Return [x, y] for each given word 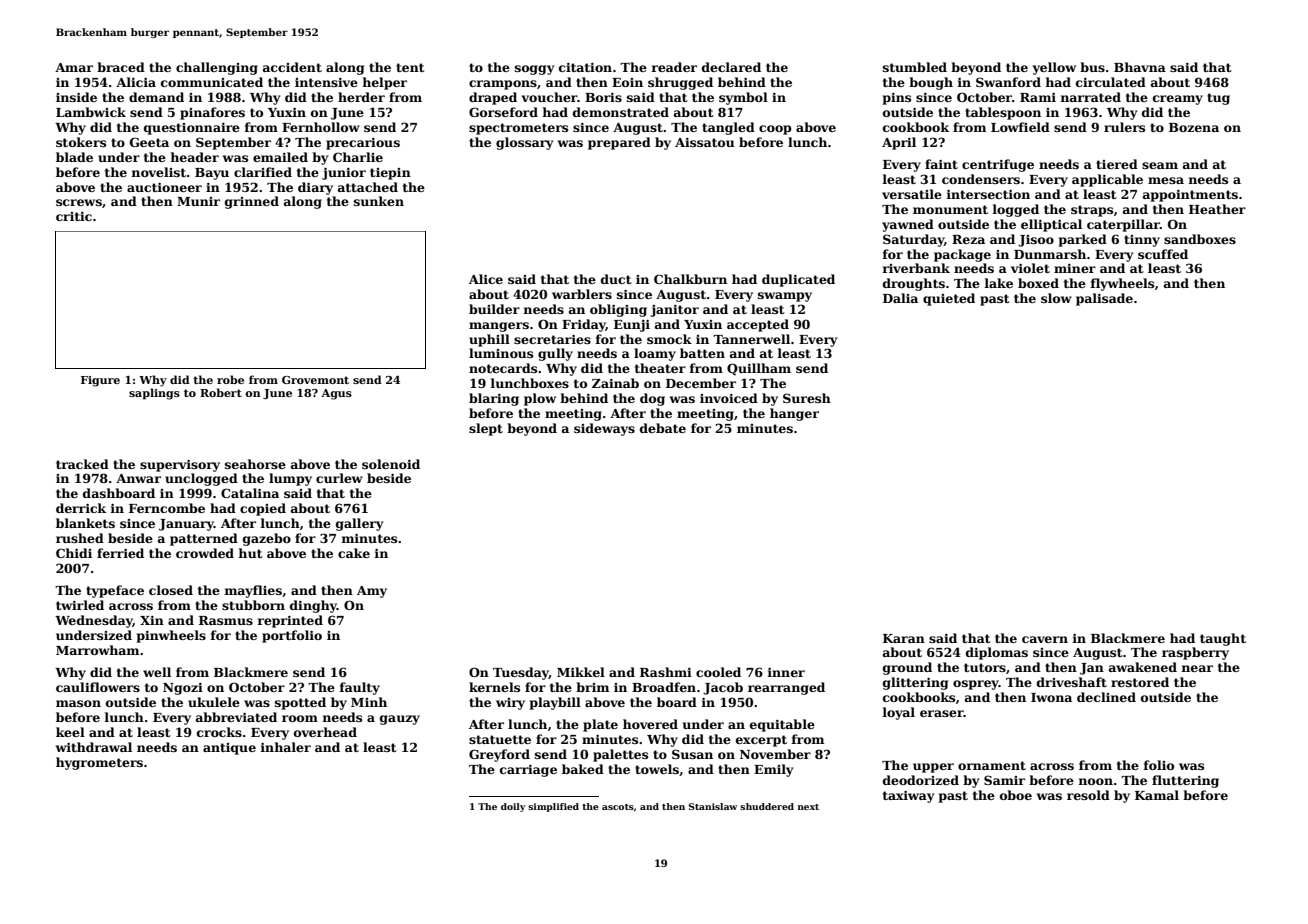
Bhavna [1140, 67]
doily [513, 807]
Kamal [1157, 795]
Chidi [74, 553]
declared [731, 67]
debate [663, 428]
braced [121, 67]
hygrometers [99, 763]
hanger [794, 414]
